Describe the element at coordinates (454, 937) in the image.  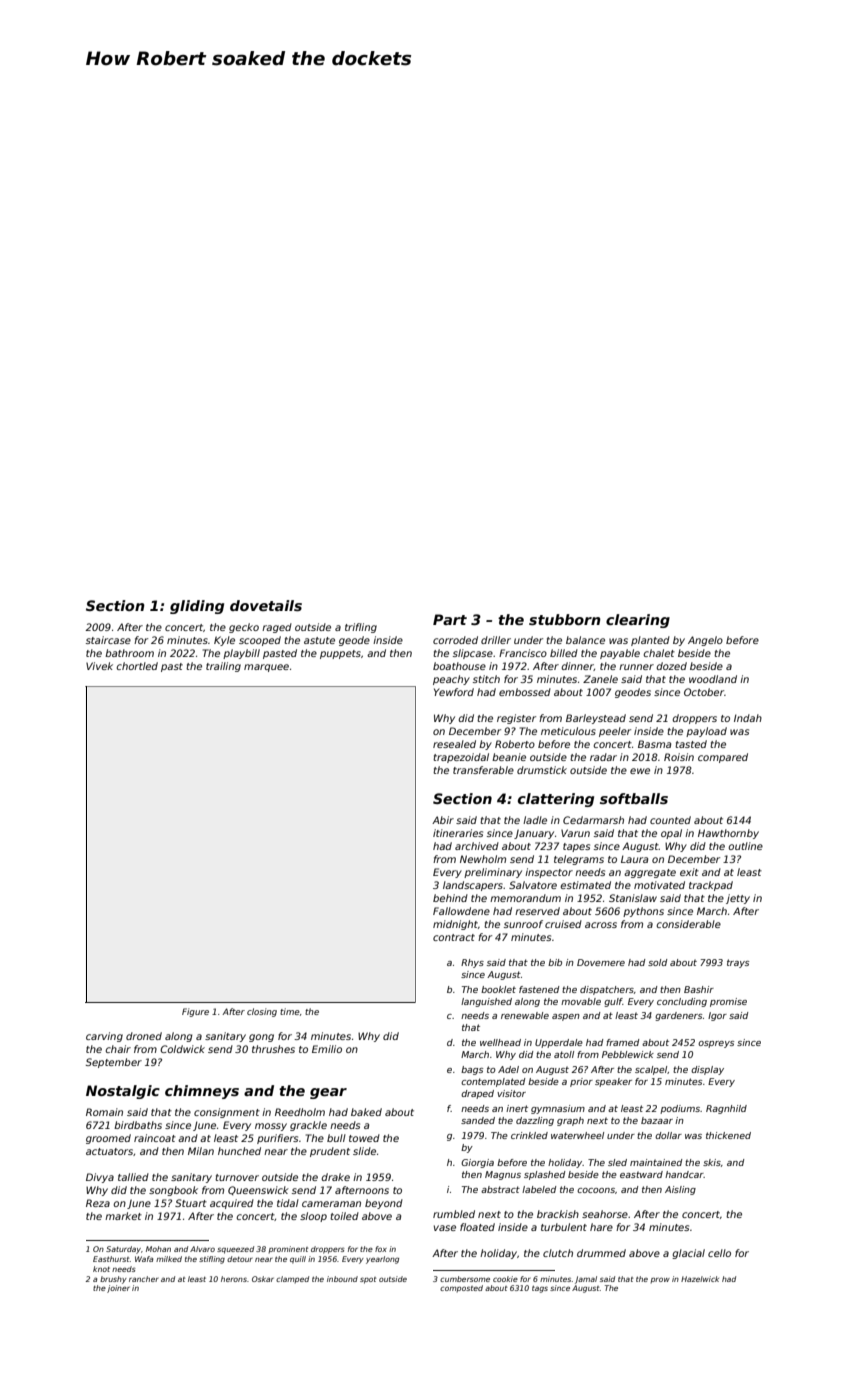
I see `contract` at that location.
